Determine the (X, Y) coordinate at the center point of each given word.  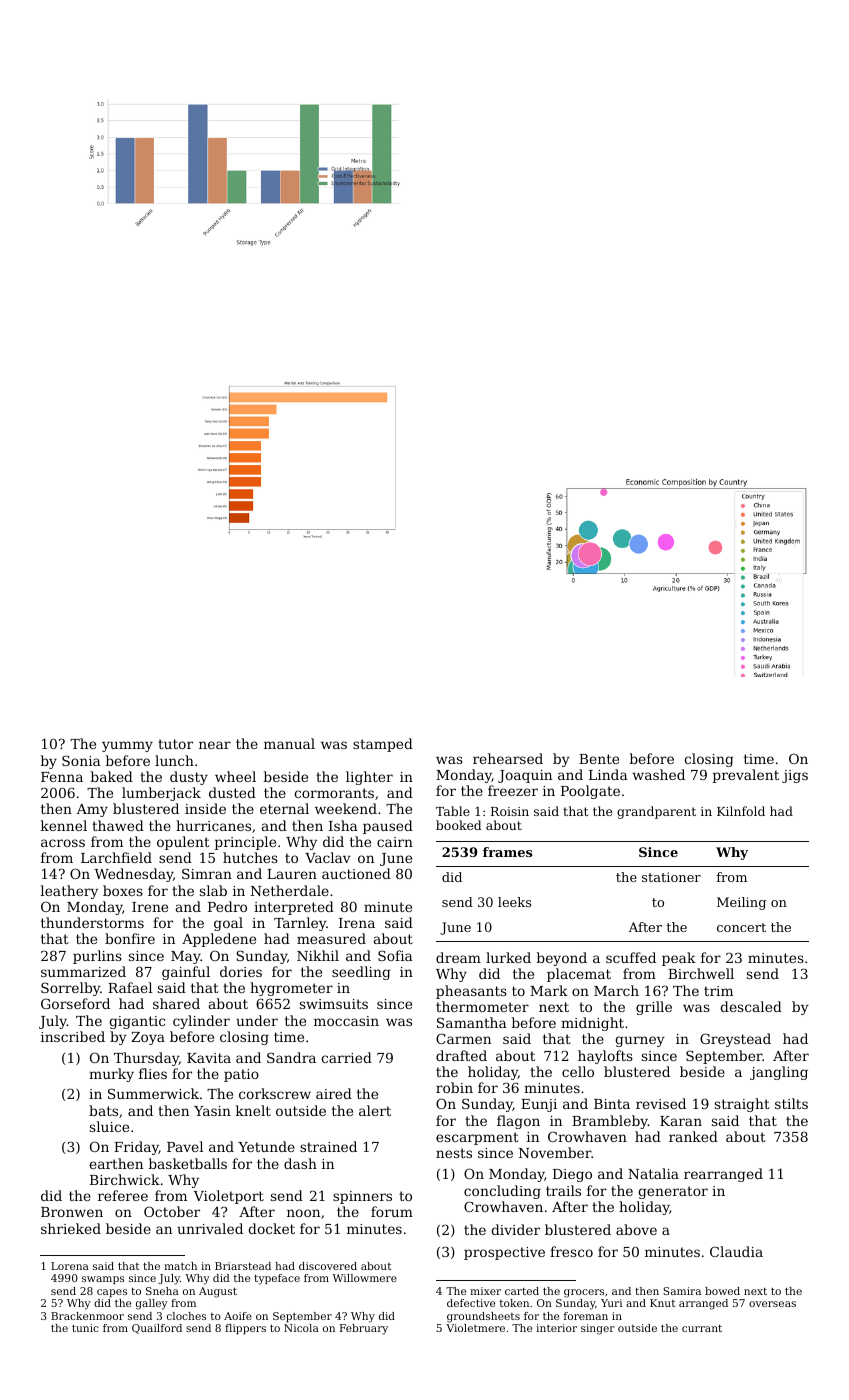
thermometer (482, 1006)
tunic (85, 1328)
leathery (69, 892)
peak (679, 959)
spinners (362, 1197)
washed (658, 774)
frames (507, 852)
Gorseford (75, 1003)
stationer (671, 877)
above (636, 1229)
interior (556, 1328)
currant (702, 1328)
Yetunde (266, 1146)
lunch (174, 760)
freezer (513, 790)
